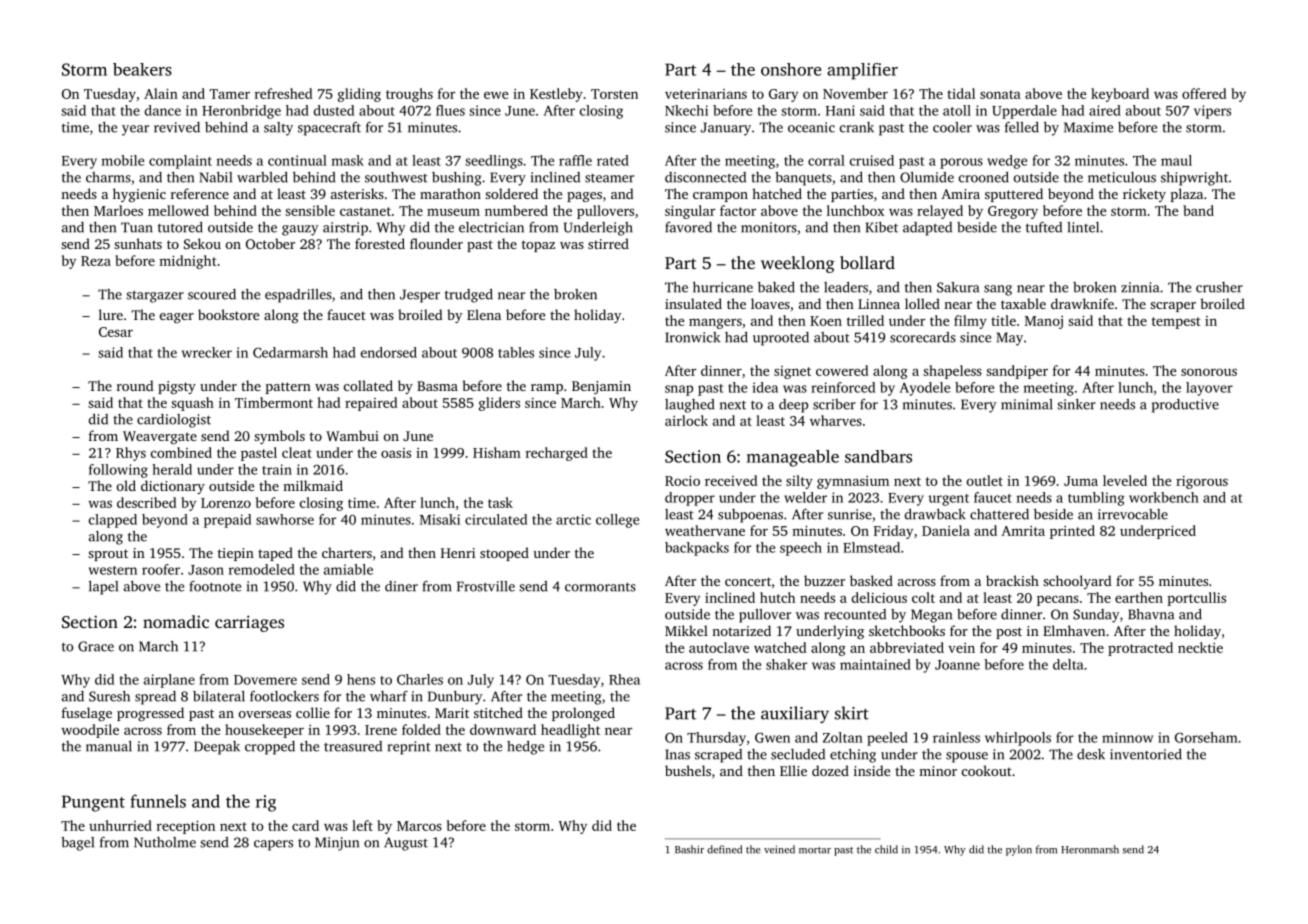 Image resolution: width=1308 pixels, height=924 pixels. What do you see at coordinates (401, 586) in the image?
I see `diner` at bounding box center [401, 586].
